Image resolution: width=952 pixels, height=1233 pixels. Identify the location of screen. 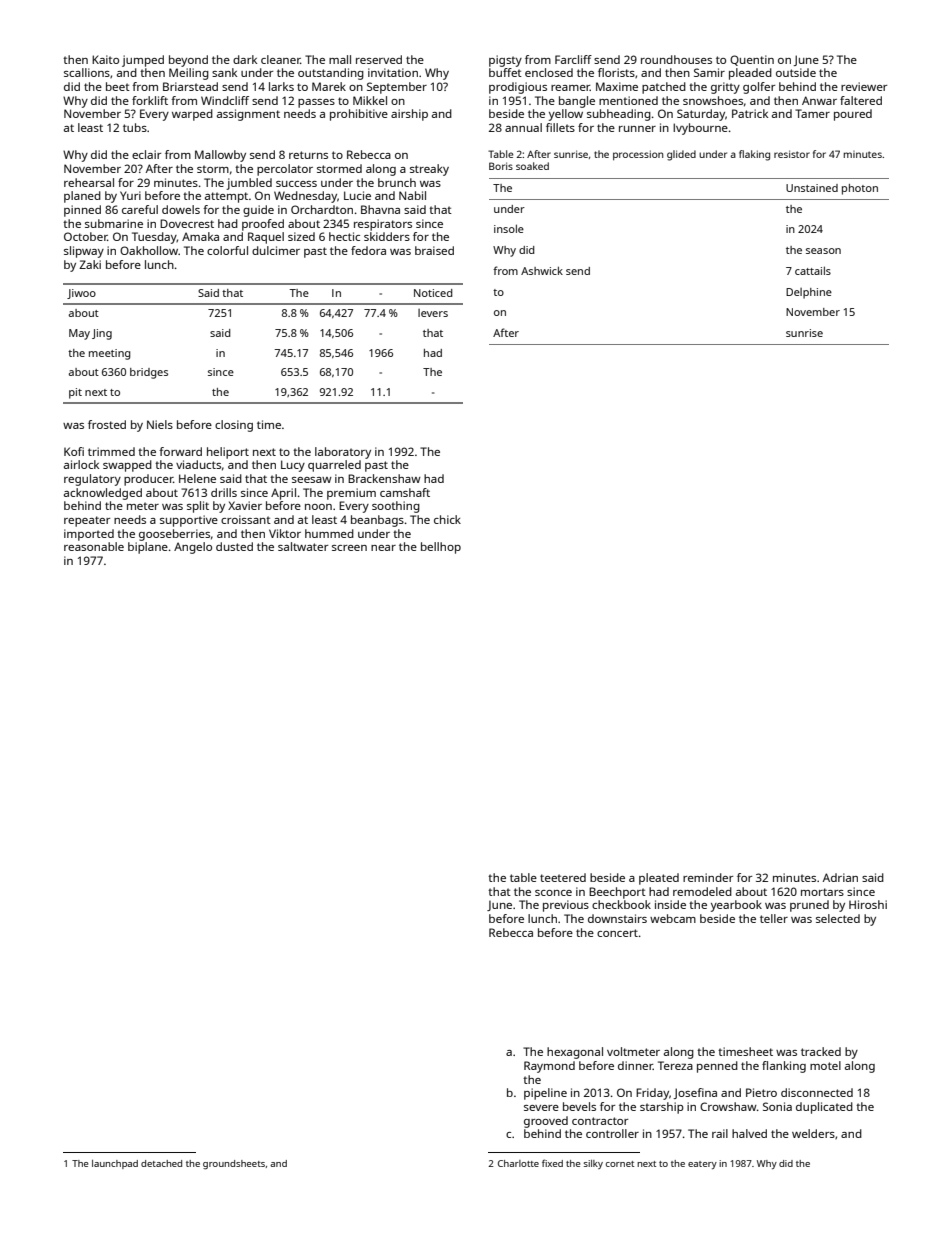
(349, 548).
